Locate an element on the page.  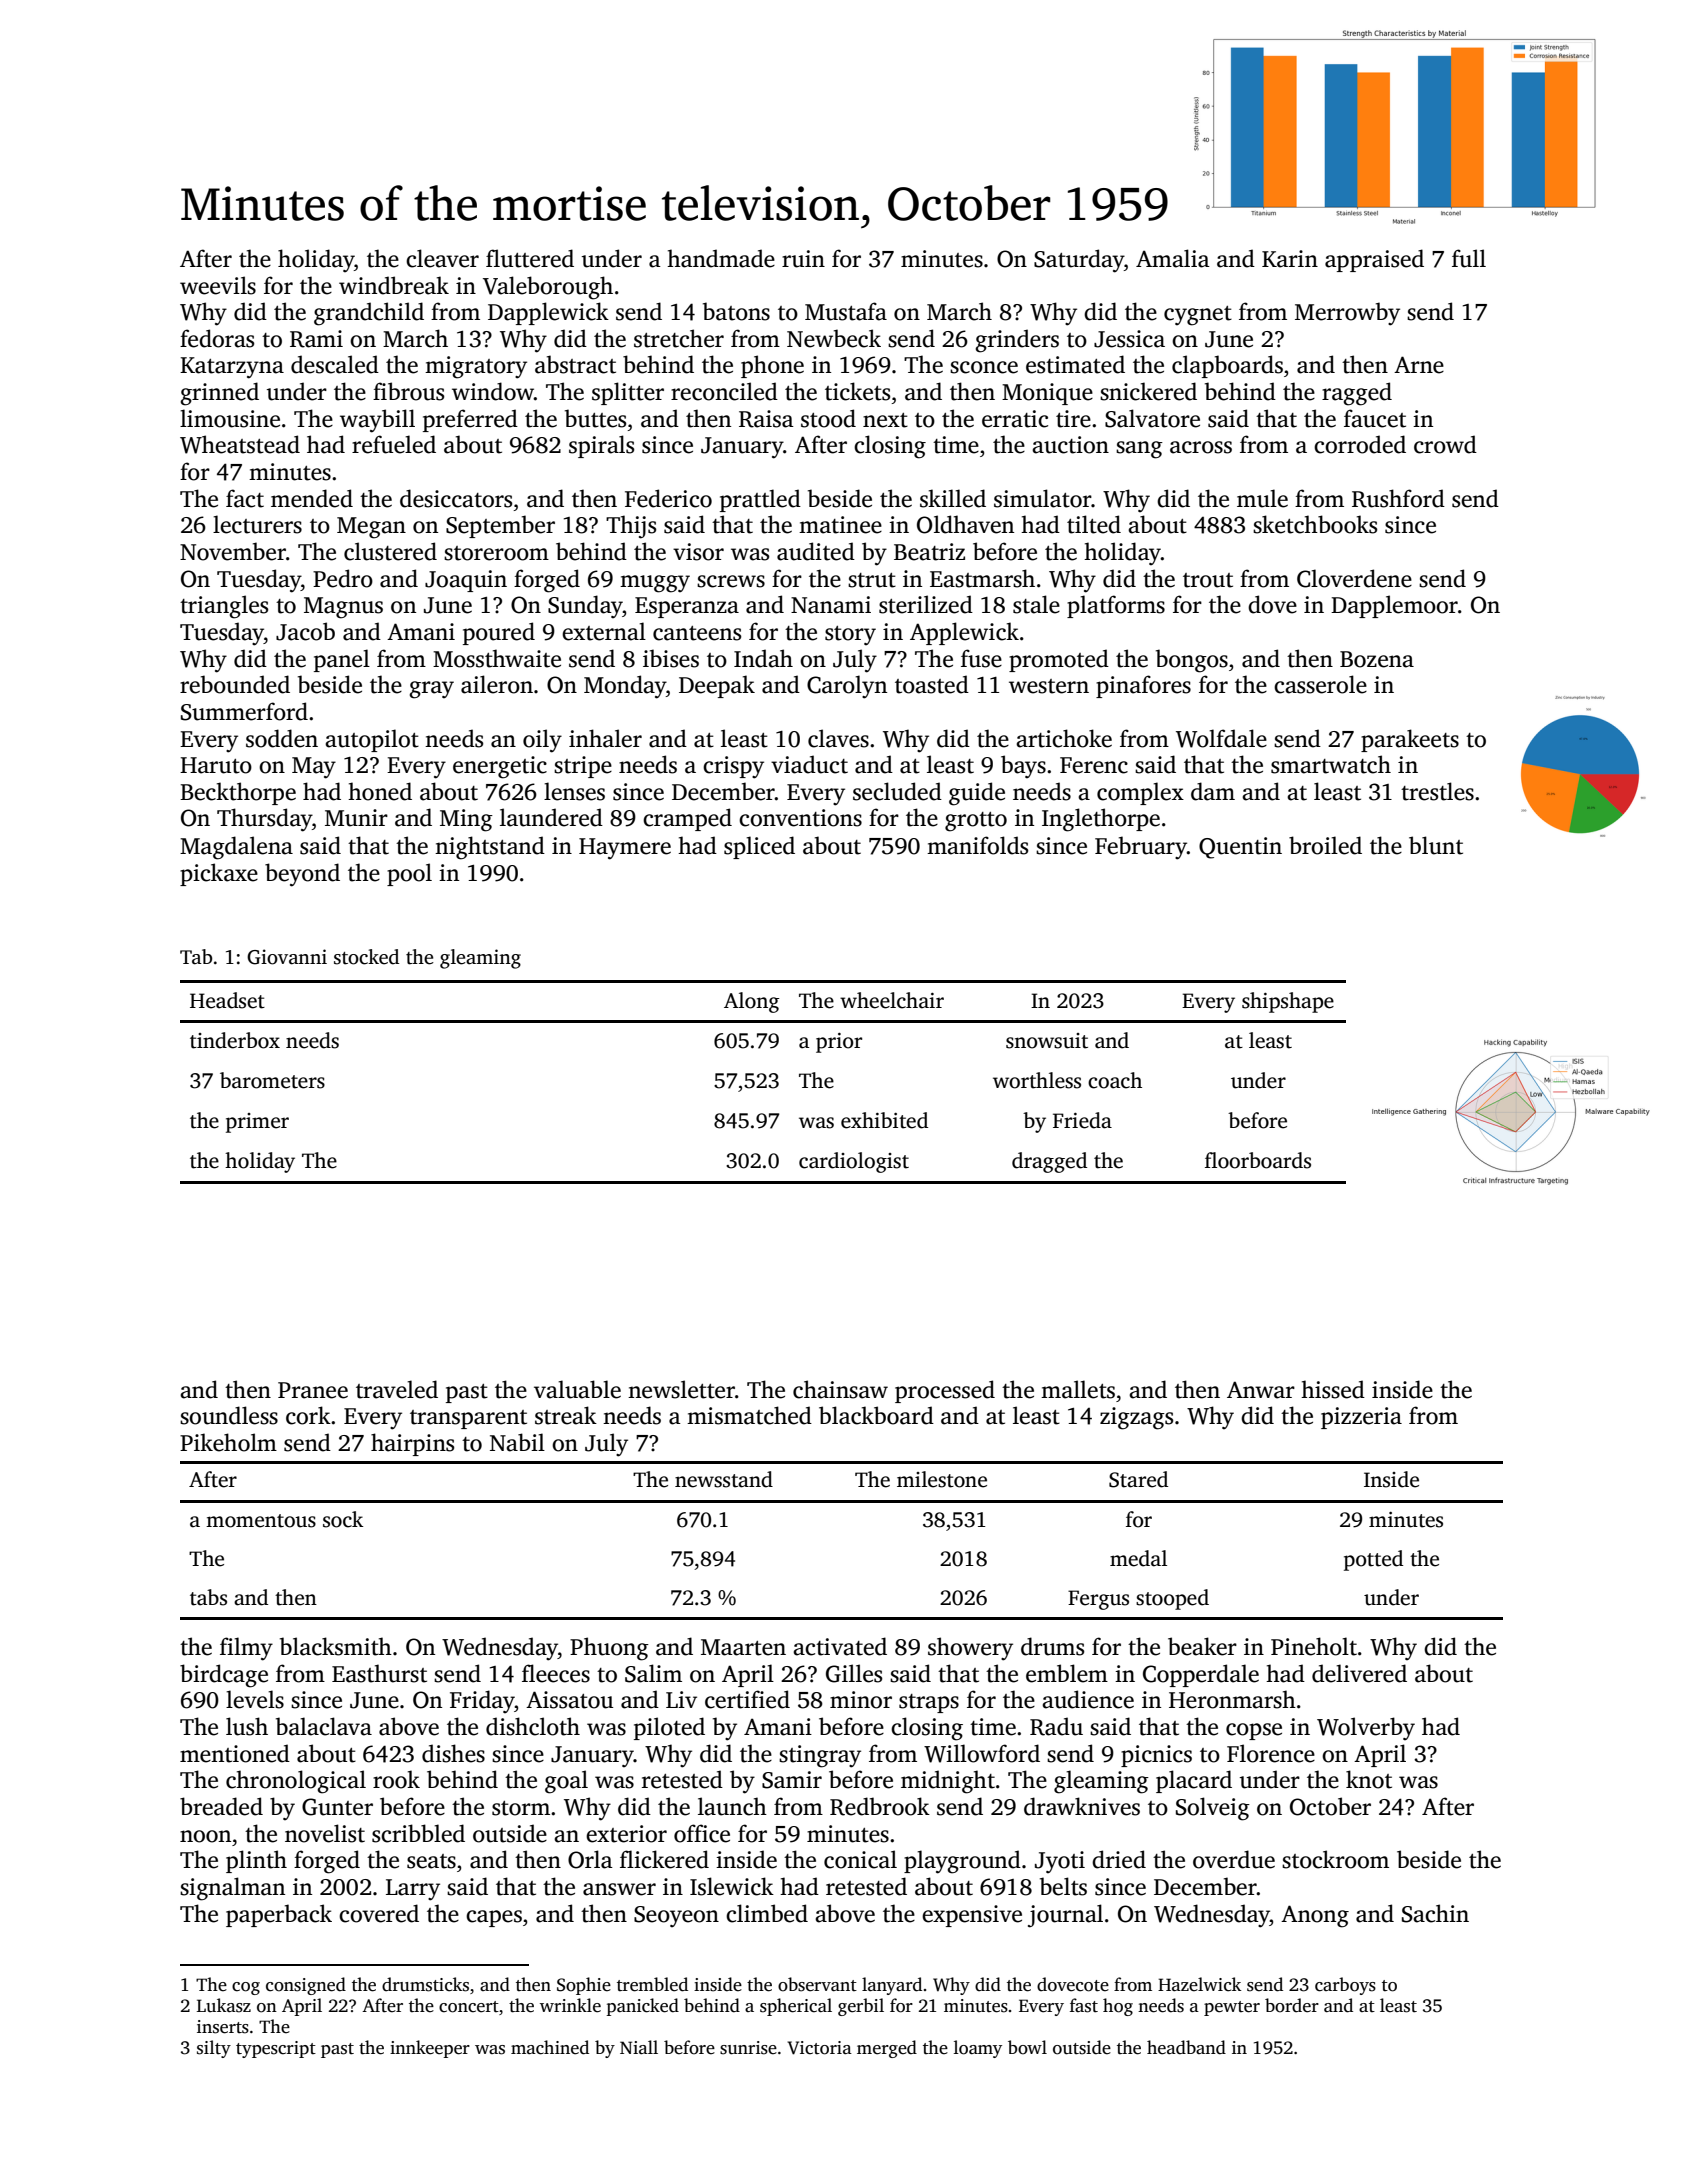
silty is located at coordinates (214, 2049).
